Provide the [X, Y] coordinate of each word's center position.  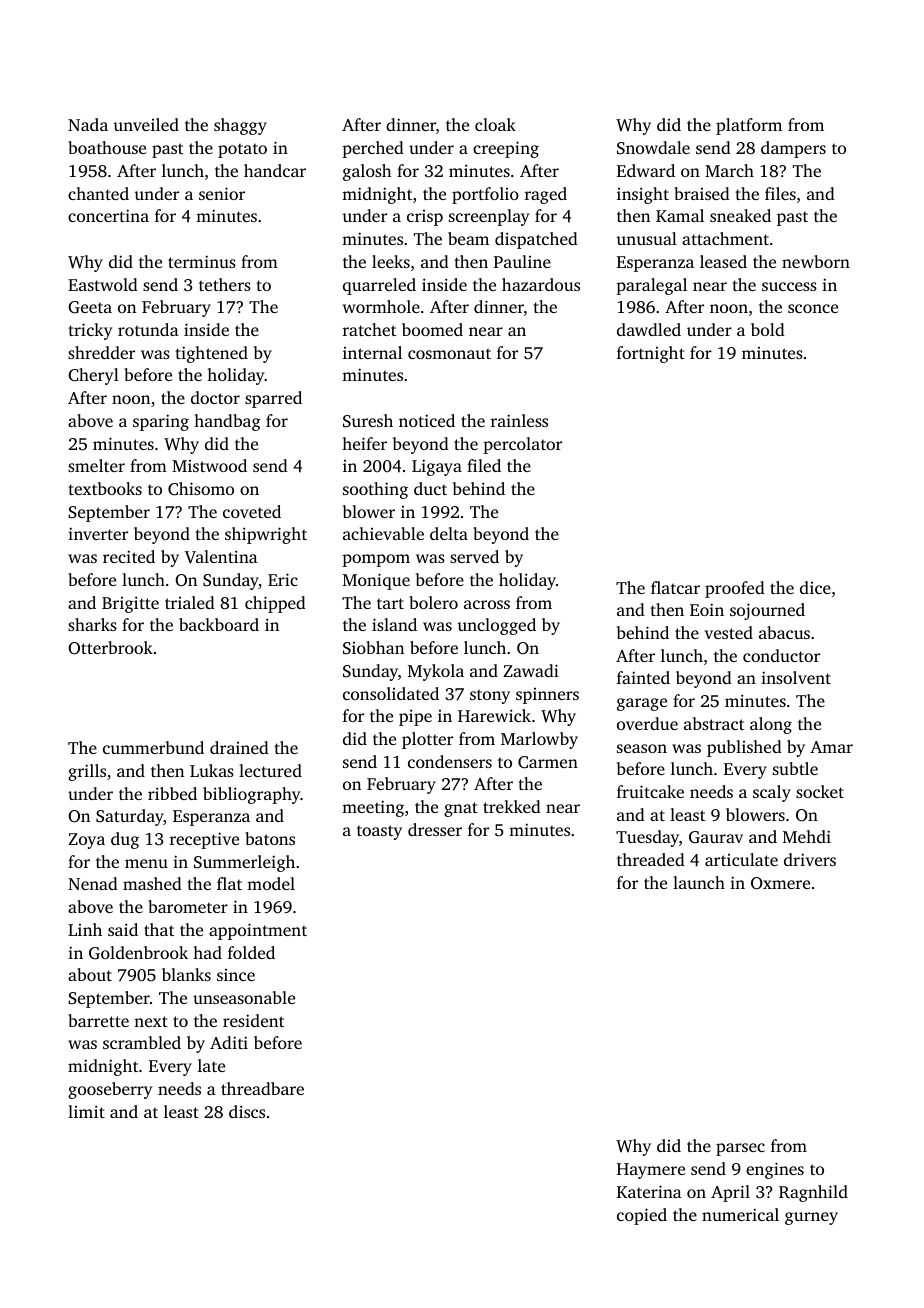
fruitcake [650, 791]
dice [815, 587]
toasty [379, 832]
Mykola [436, 672]
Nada [88, 124]
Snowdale [653, 148]
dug [125, 840]
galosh [367, 172]
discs [247, 1111]
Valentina [221, 557]
